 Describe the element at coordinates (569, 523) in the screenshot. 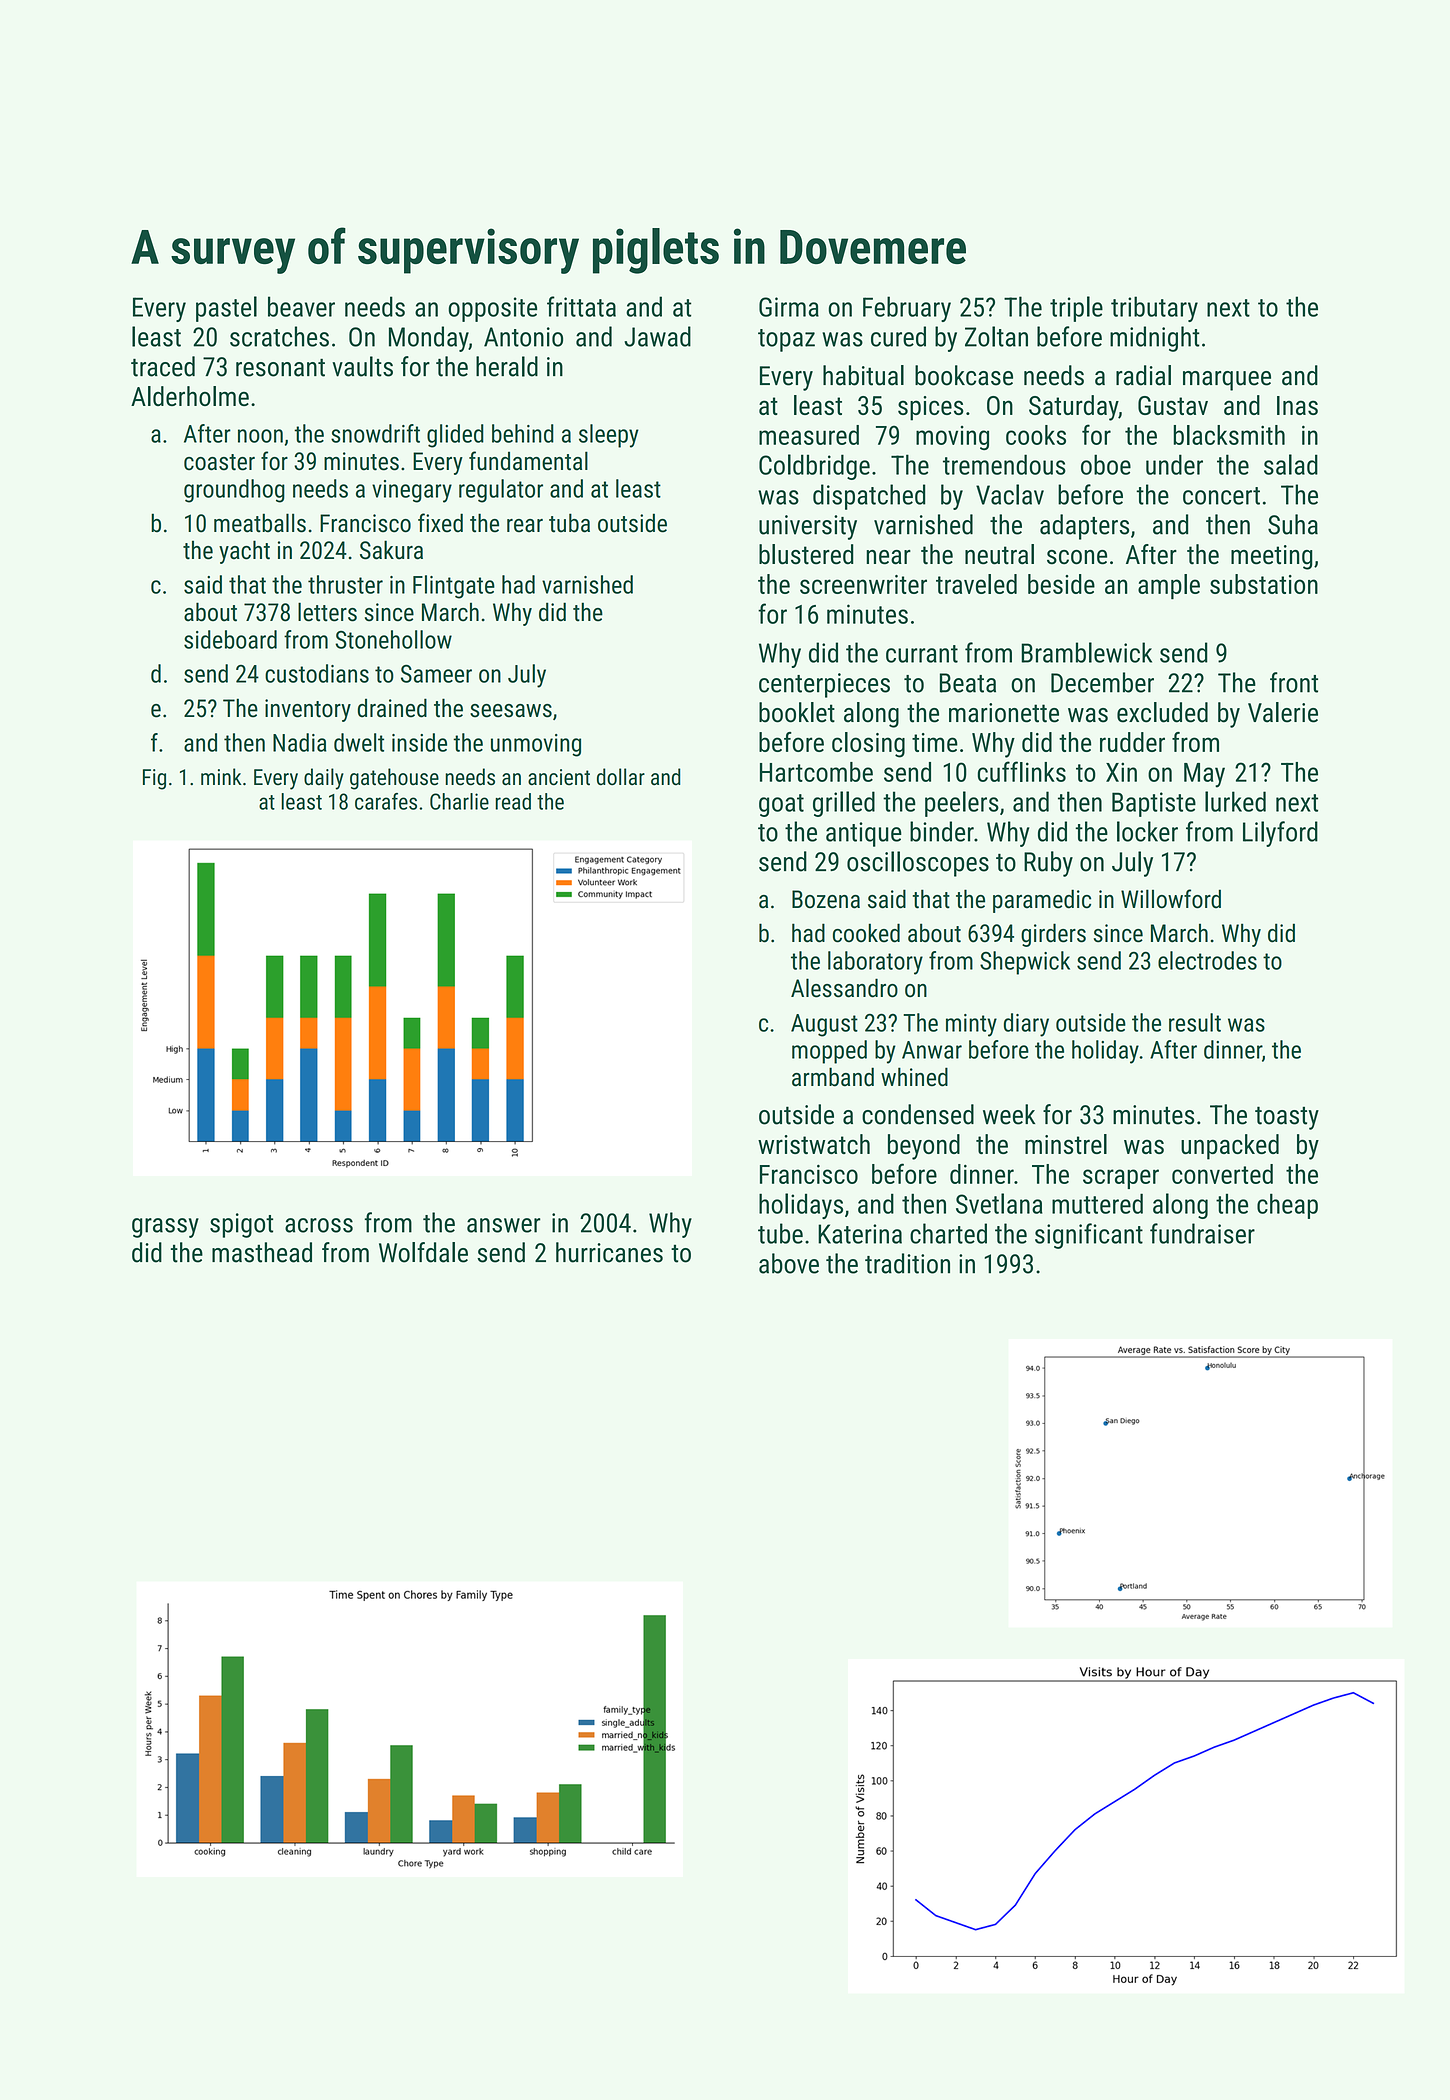

I see `tuba` at that location.
